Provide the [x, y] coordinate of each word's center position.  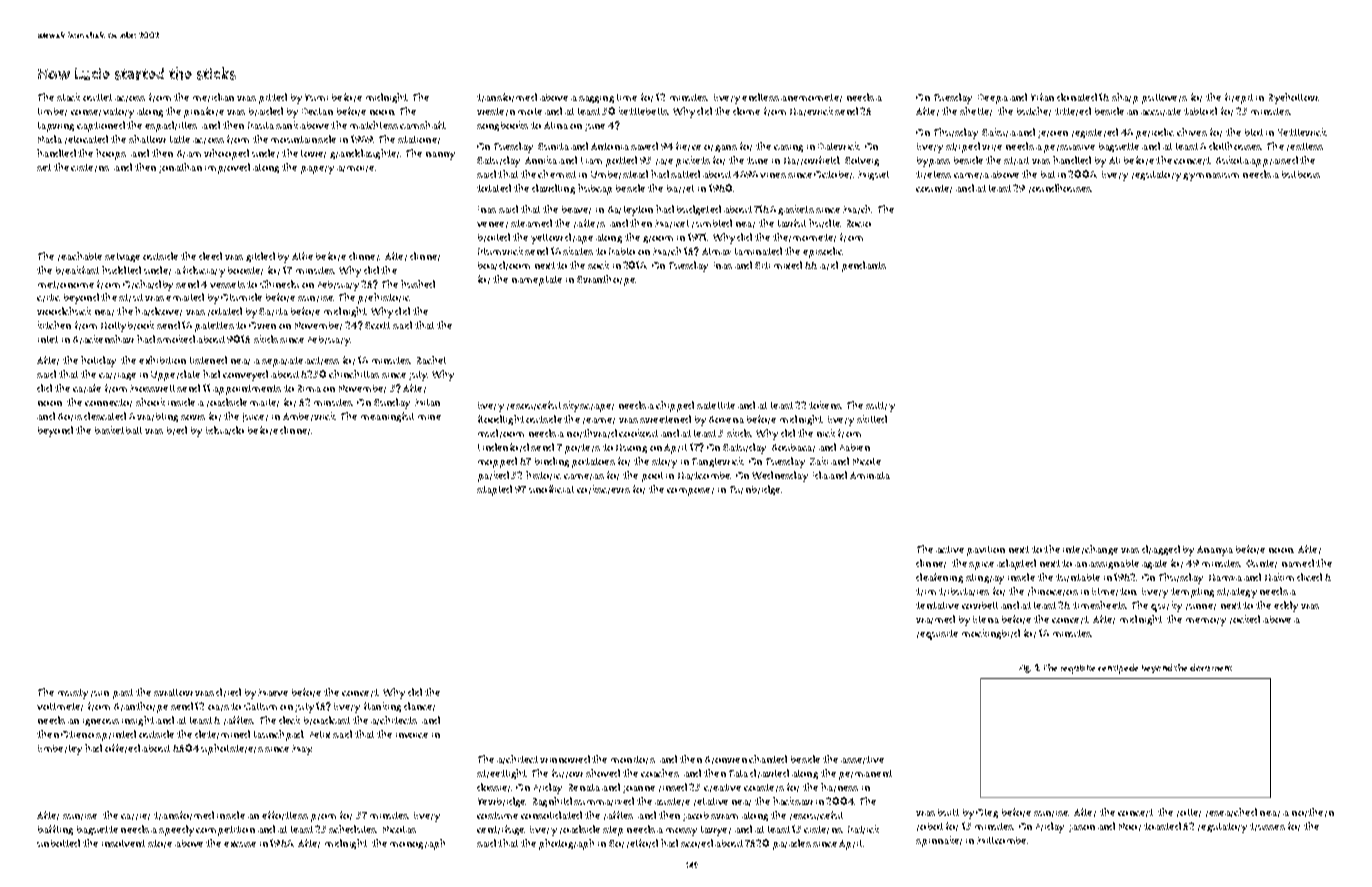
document [1211, 667]
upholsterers [232, 749]
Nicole [867, 461]
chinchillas [354, 374]
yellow [547, 239]
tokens [825, 405]
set [44, 167]
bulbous [1301, 174]
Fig [1024, 669]
